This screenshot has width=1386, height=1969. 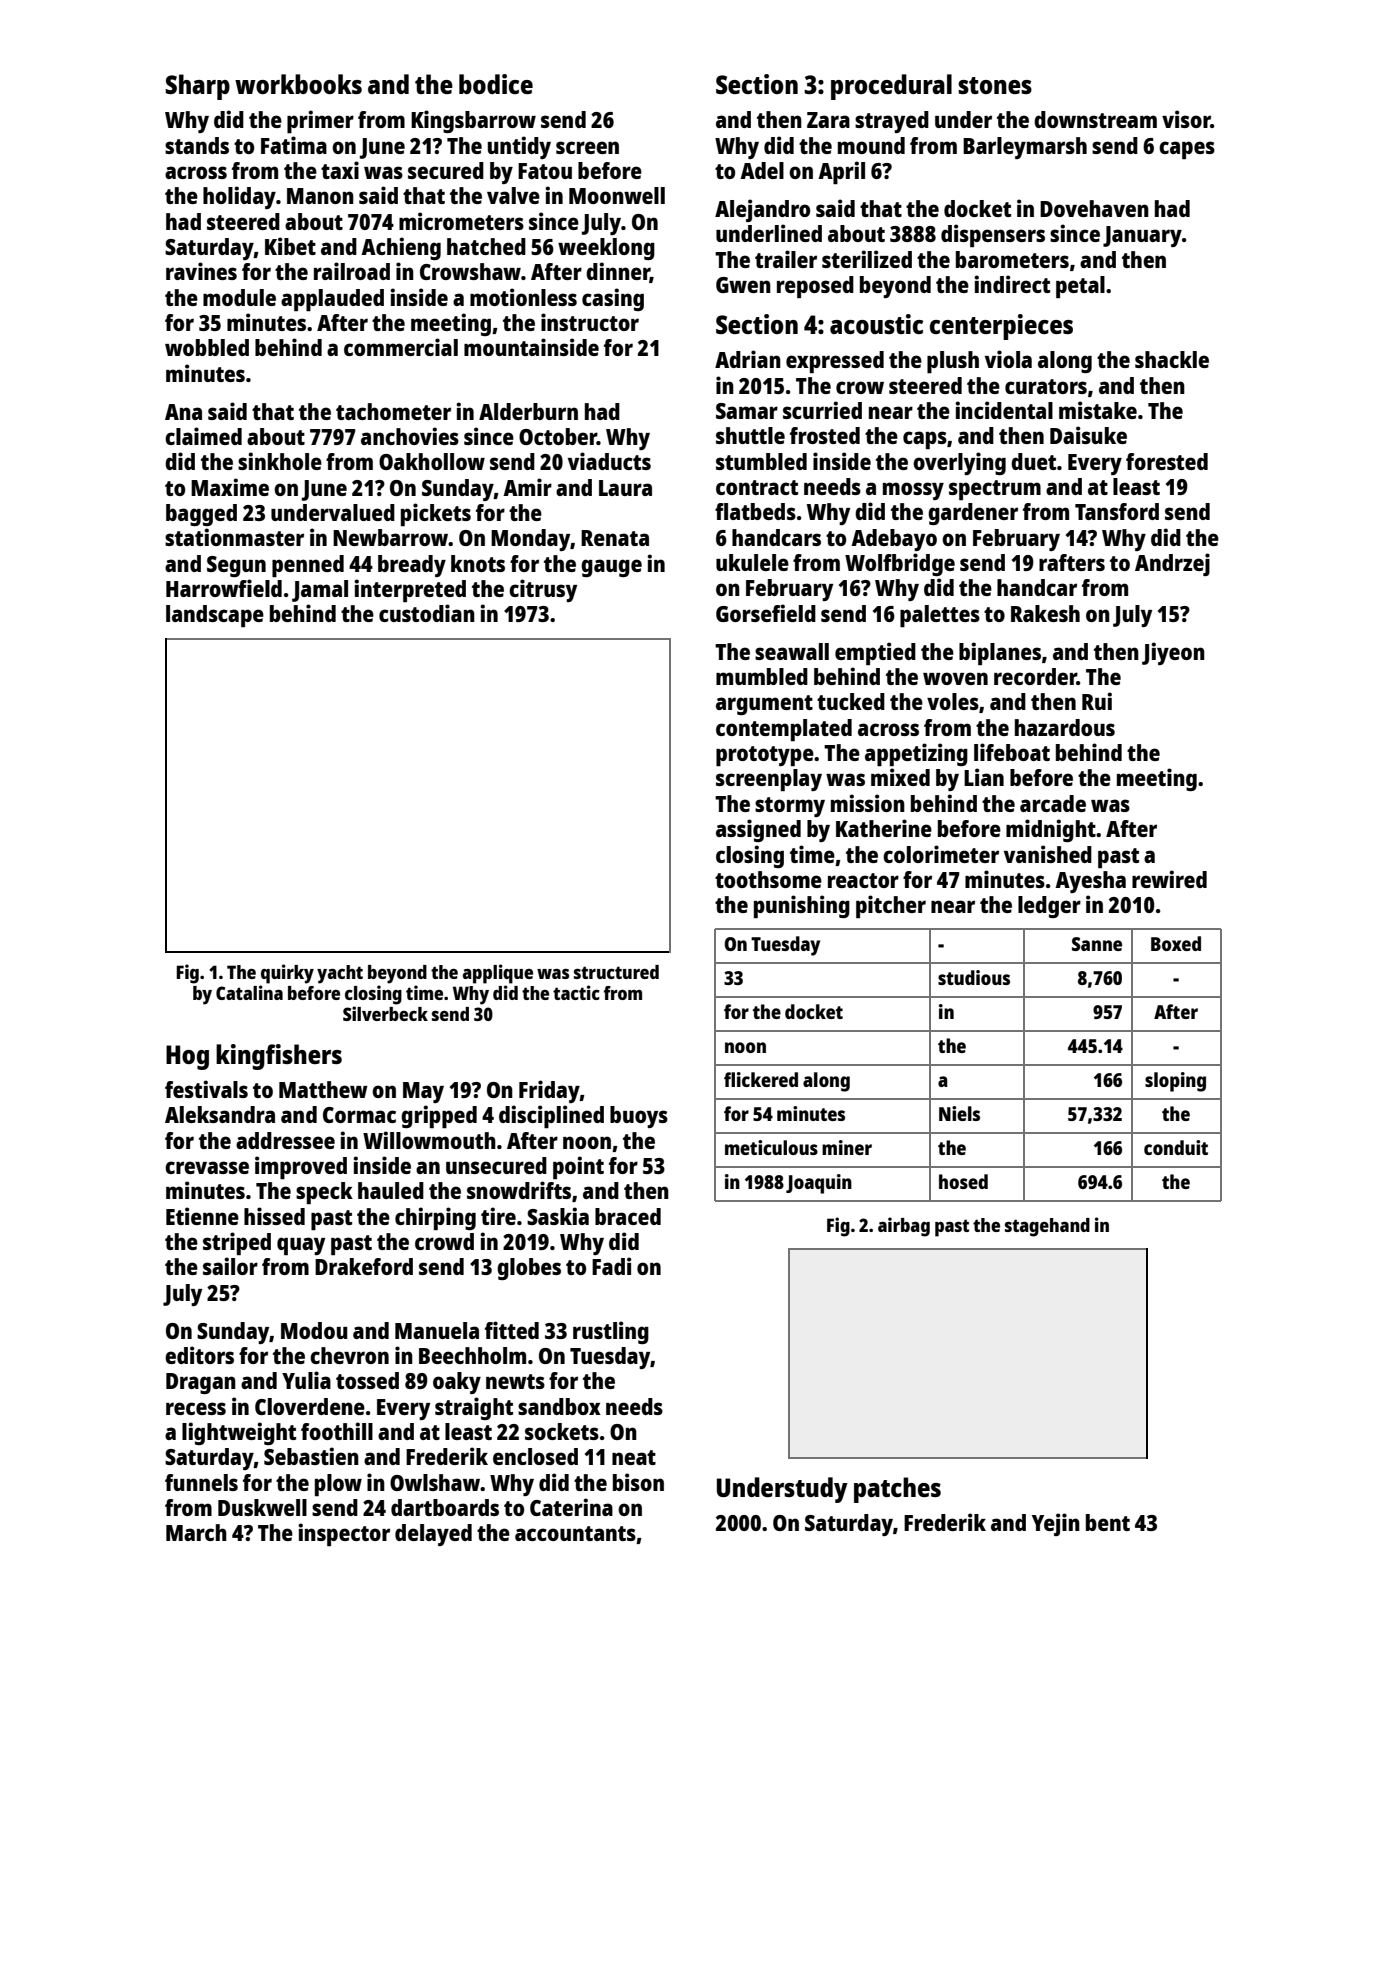 I want to click on foothill, so click(x=337, y=1431).
